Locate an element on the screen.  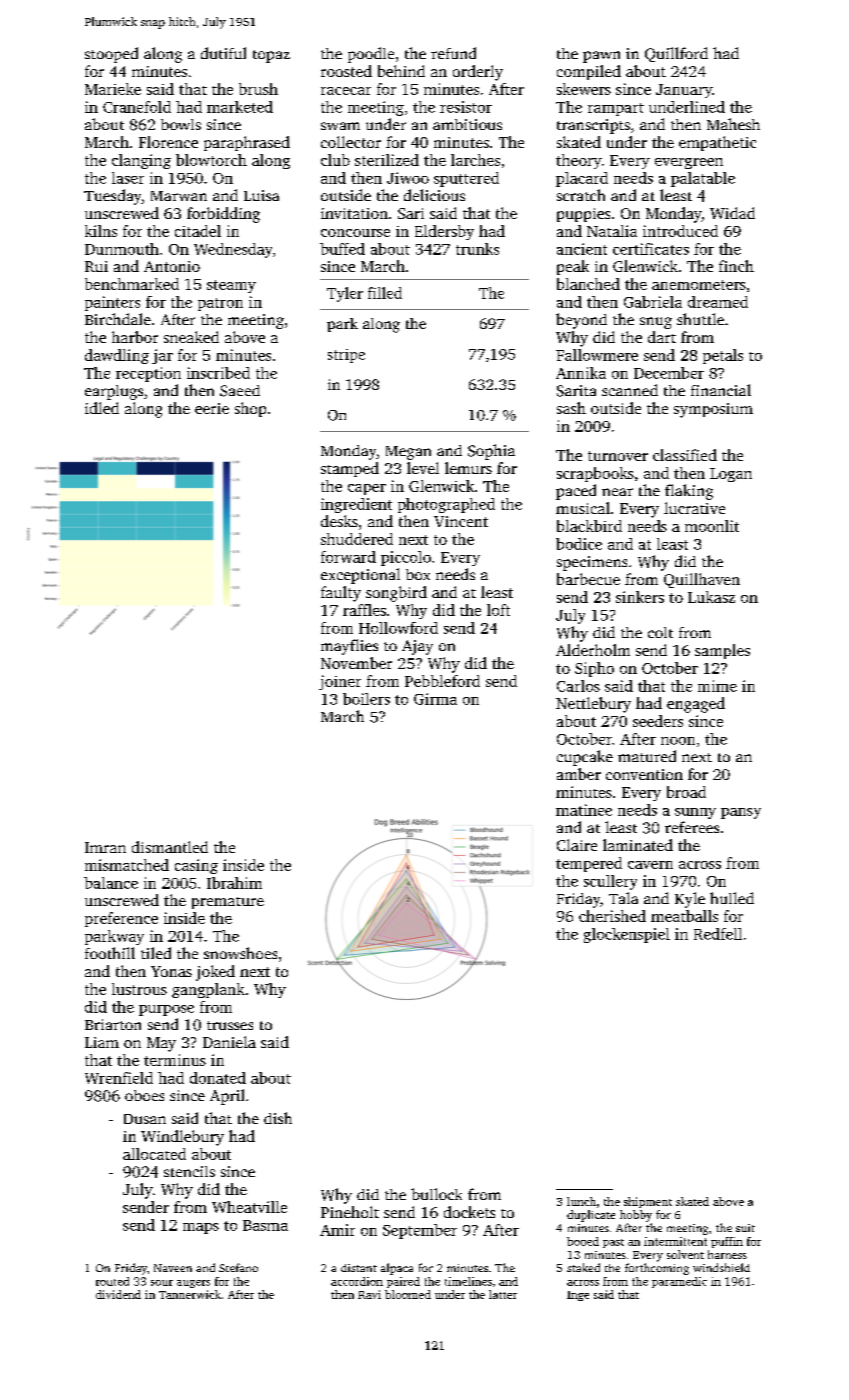
Imran is located at coordinates (105, 847).
